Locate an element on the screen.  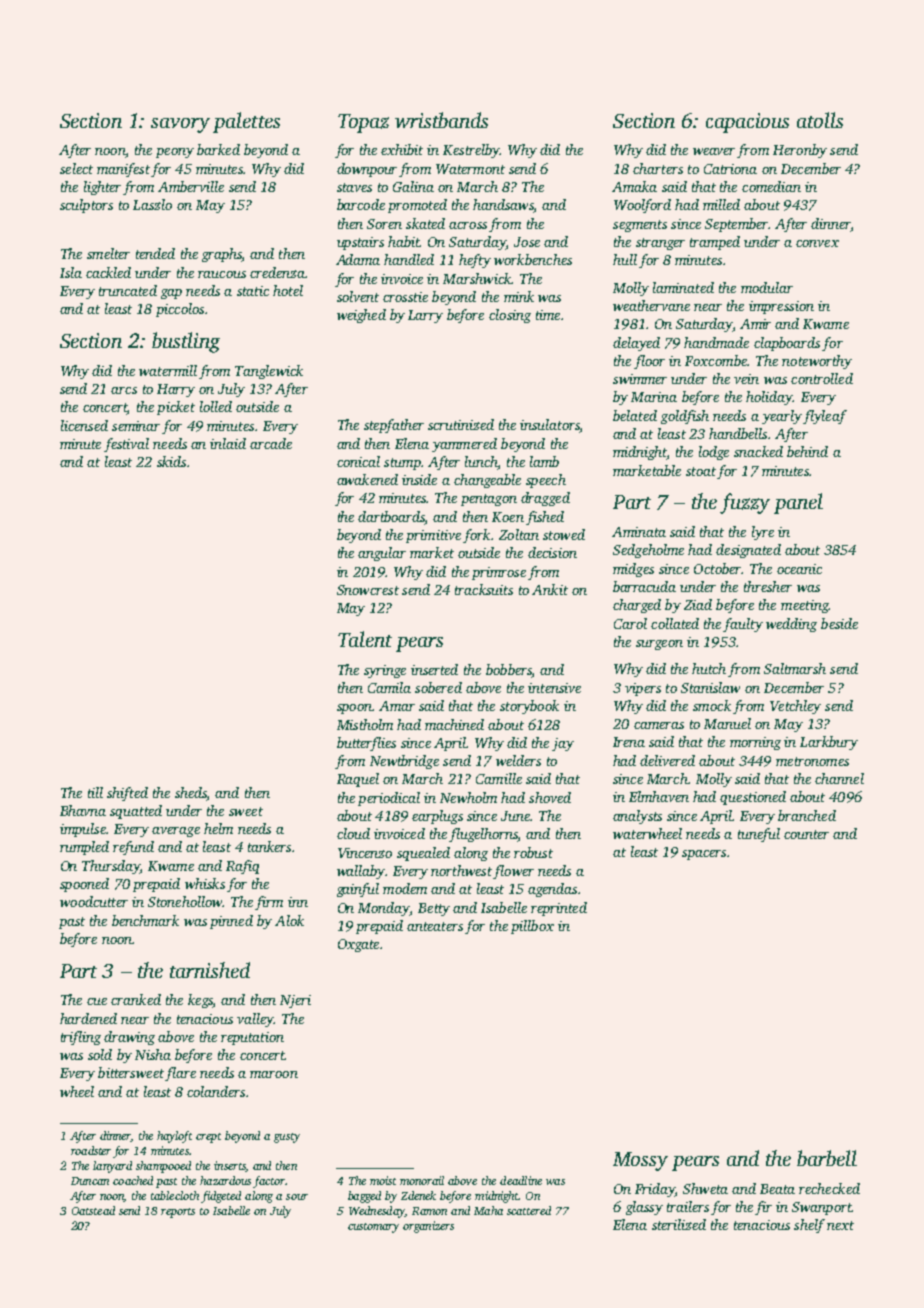
handmade is located at coordinates (716, 342).
